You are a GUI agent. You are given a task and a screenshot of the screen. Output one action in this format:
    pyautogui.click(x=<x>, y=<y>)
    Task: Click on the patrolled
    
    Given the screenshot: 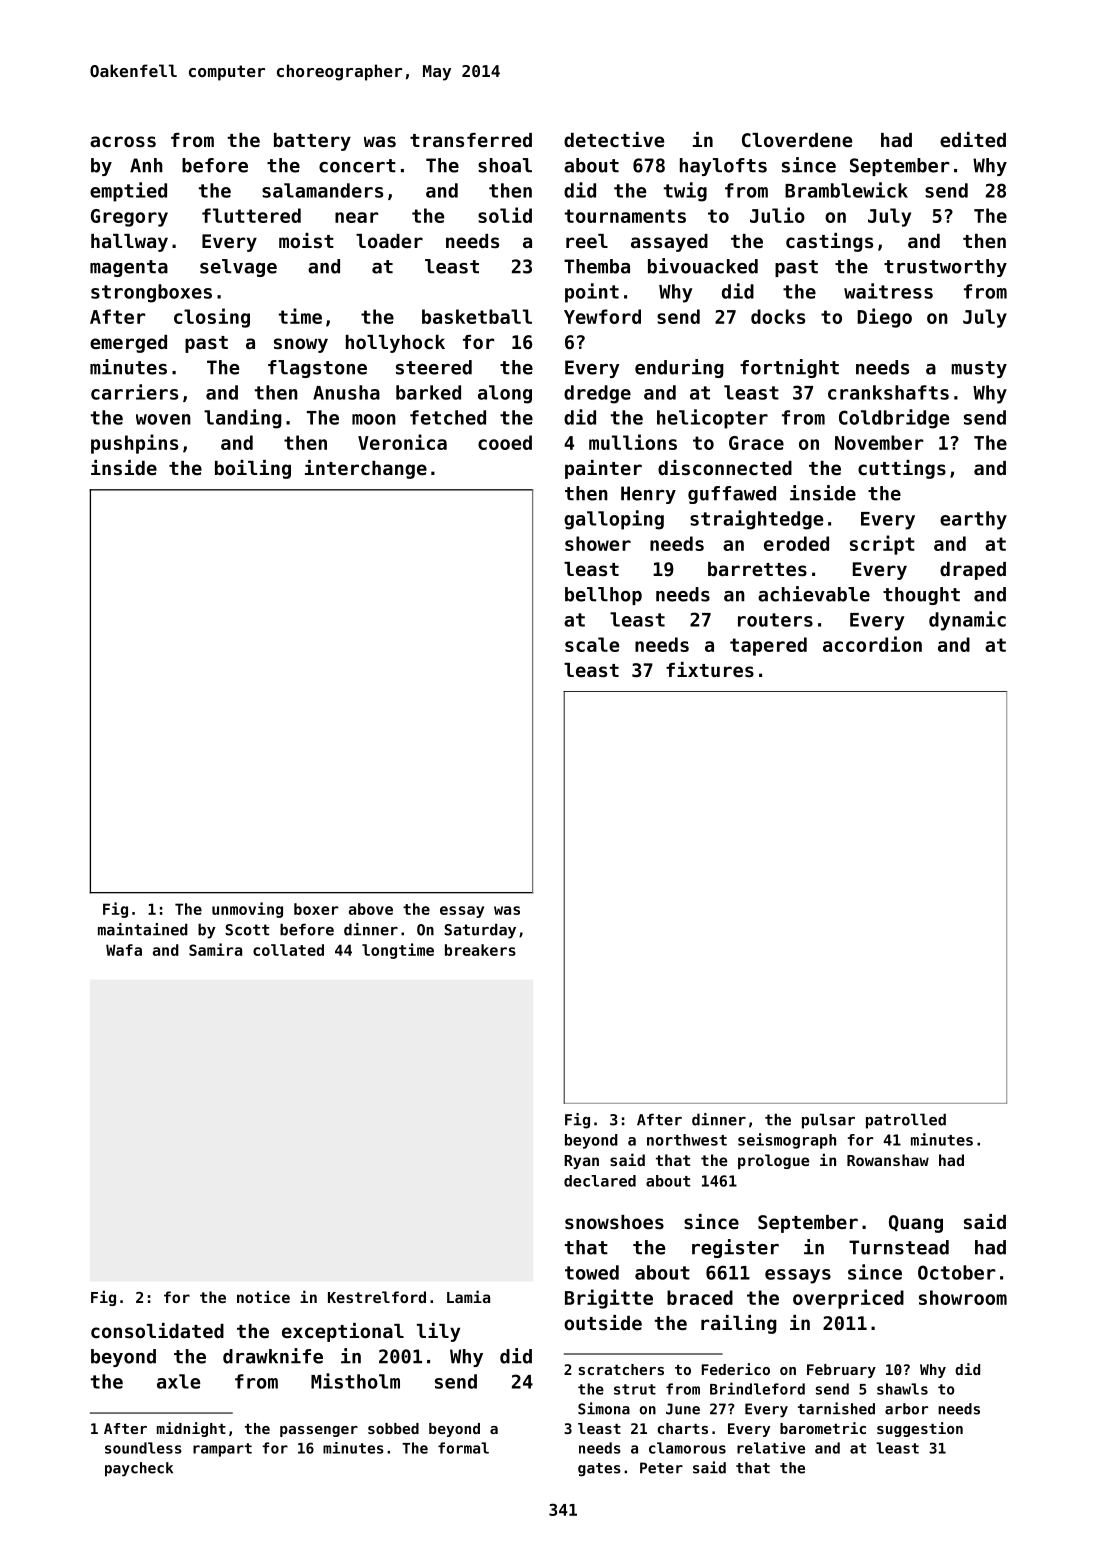 What is the action you would take?
    pyautogui.click(x=906, y=1121)
